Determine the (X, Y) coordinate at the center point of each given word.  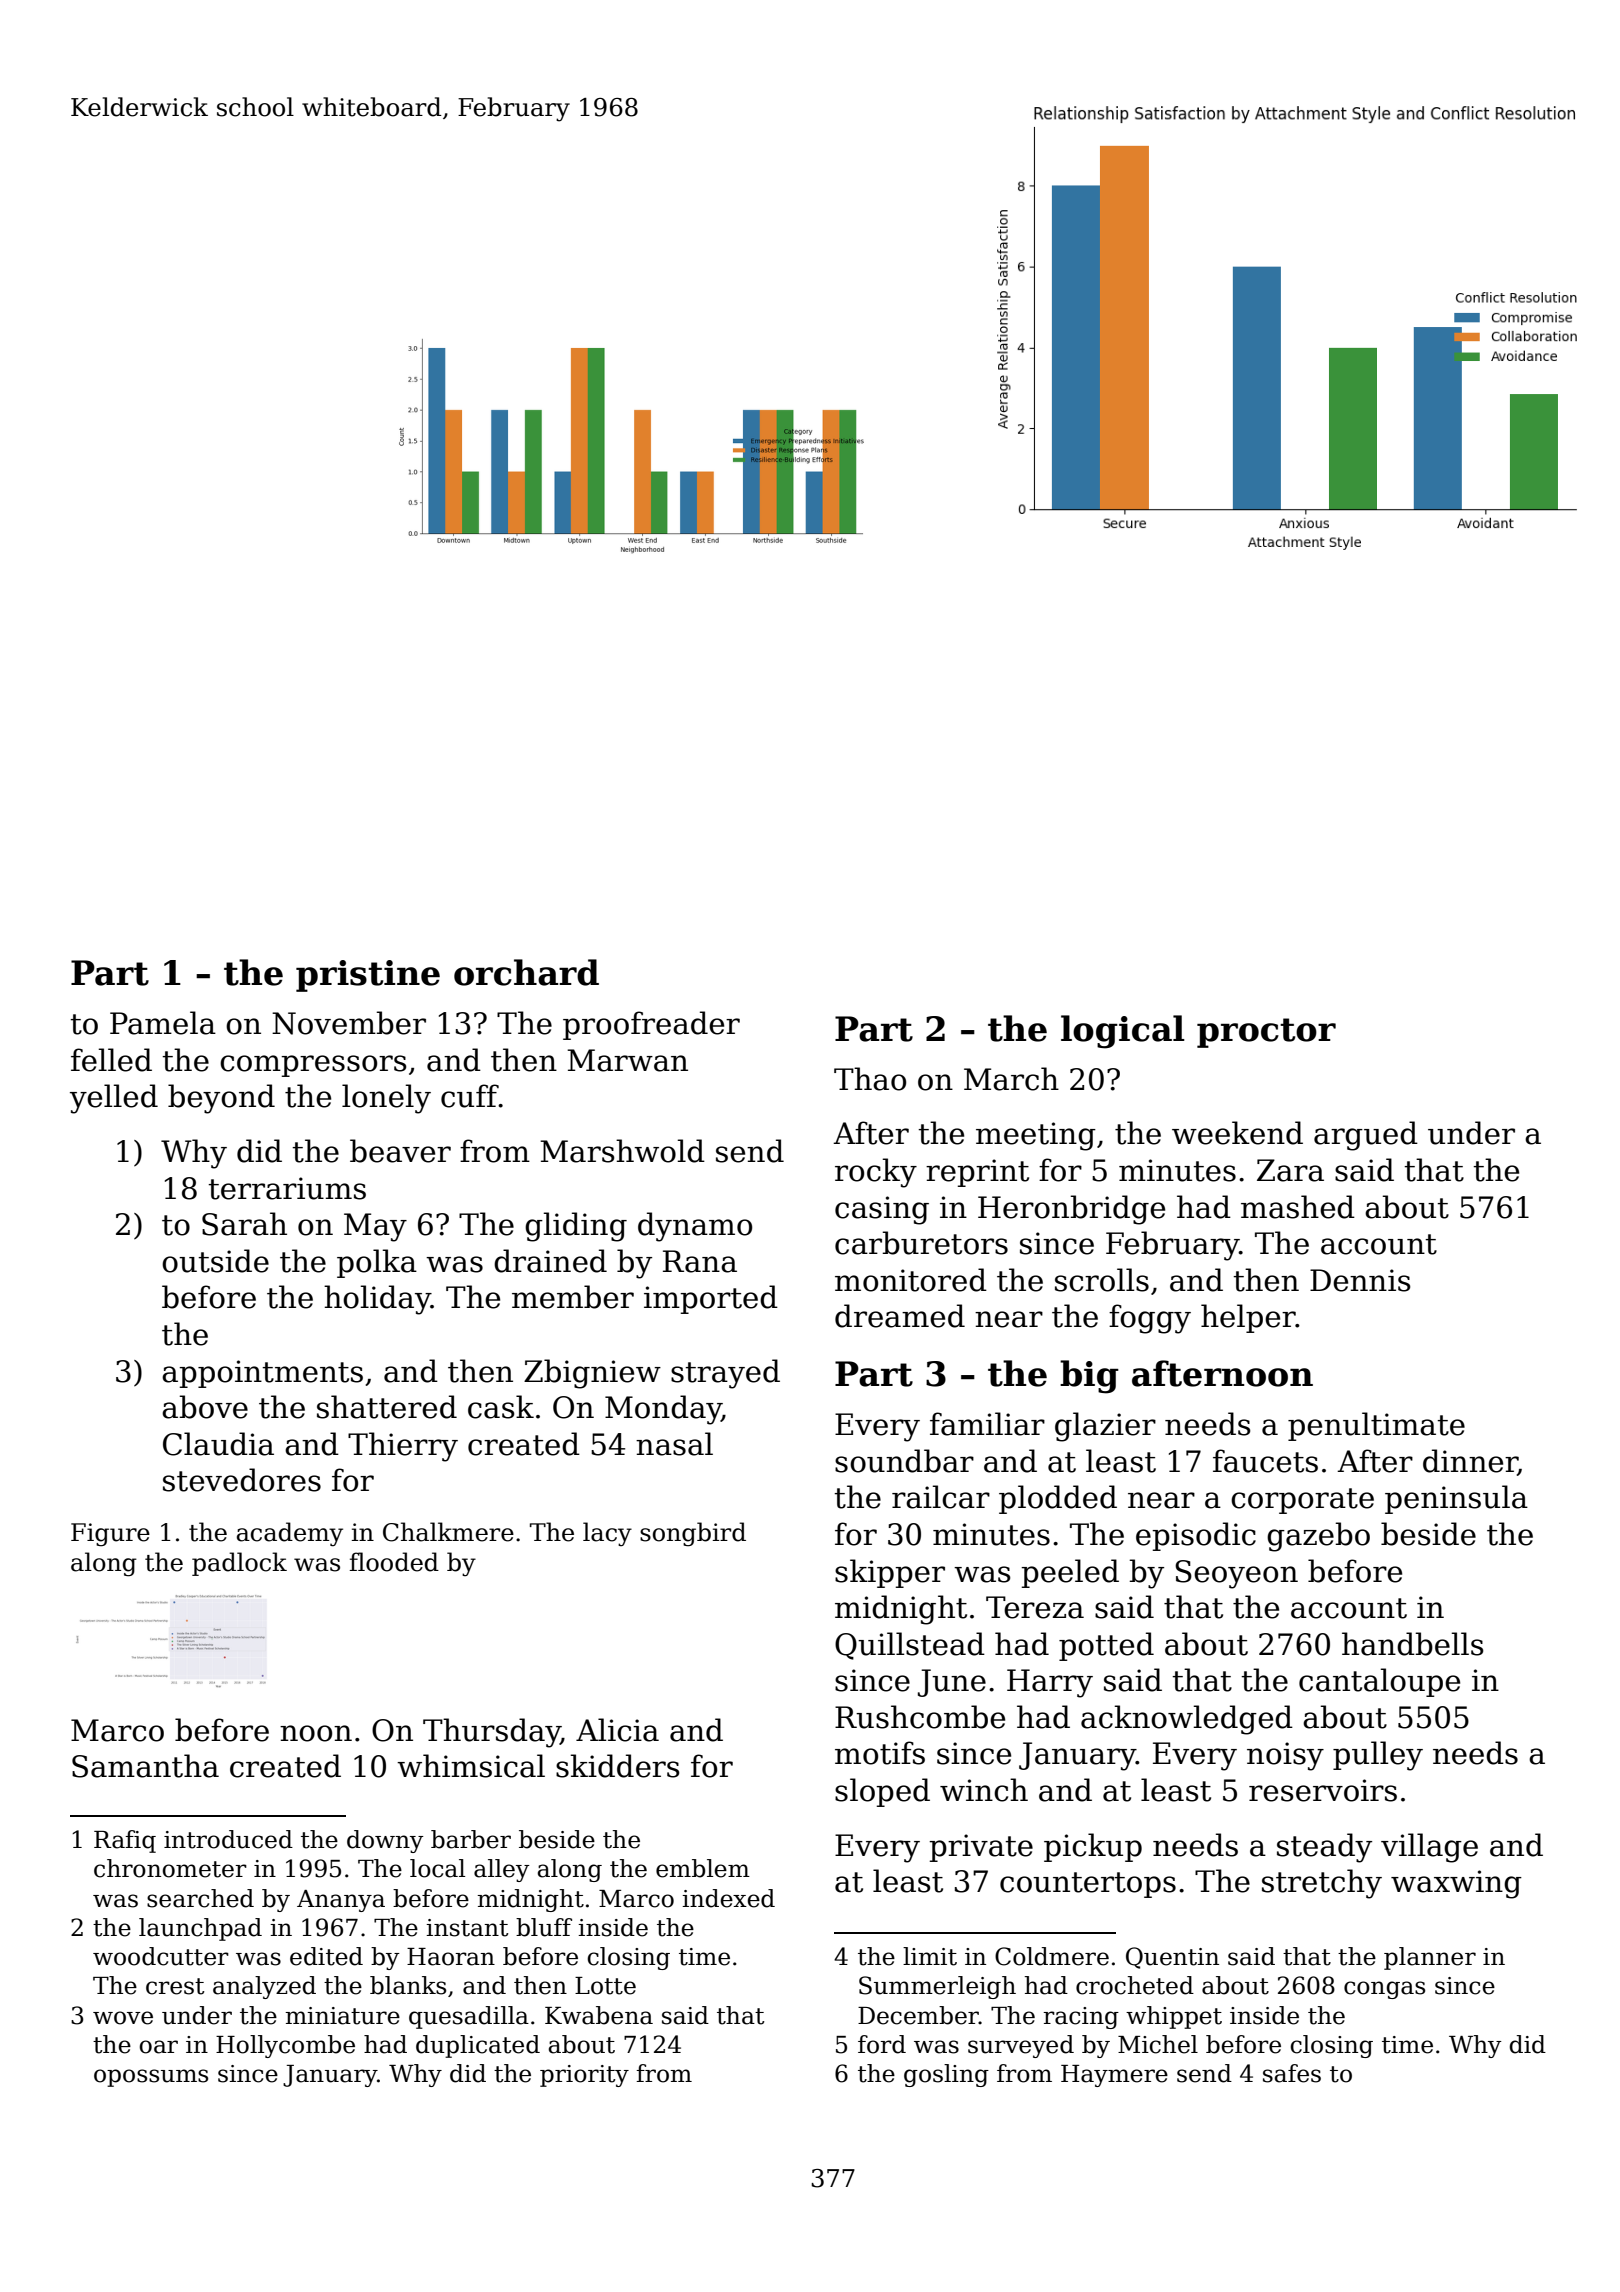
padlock (239, 1564)
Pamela (163, 1023)
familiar (987, 1424)
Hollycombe (285, 2046)
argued (1366, 1136)
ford (882, 2044)
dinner (1470, 1462)
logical (1123, 1032)
